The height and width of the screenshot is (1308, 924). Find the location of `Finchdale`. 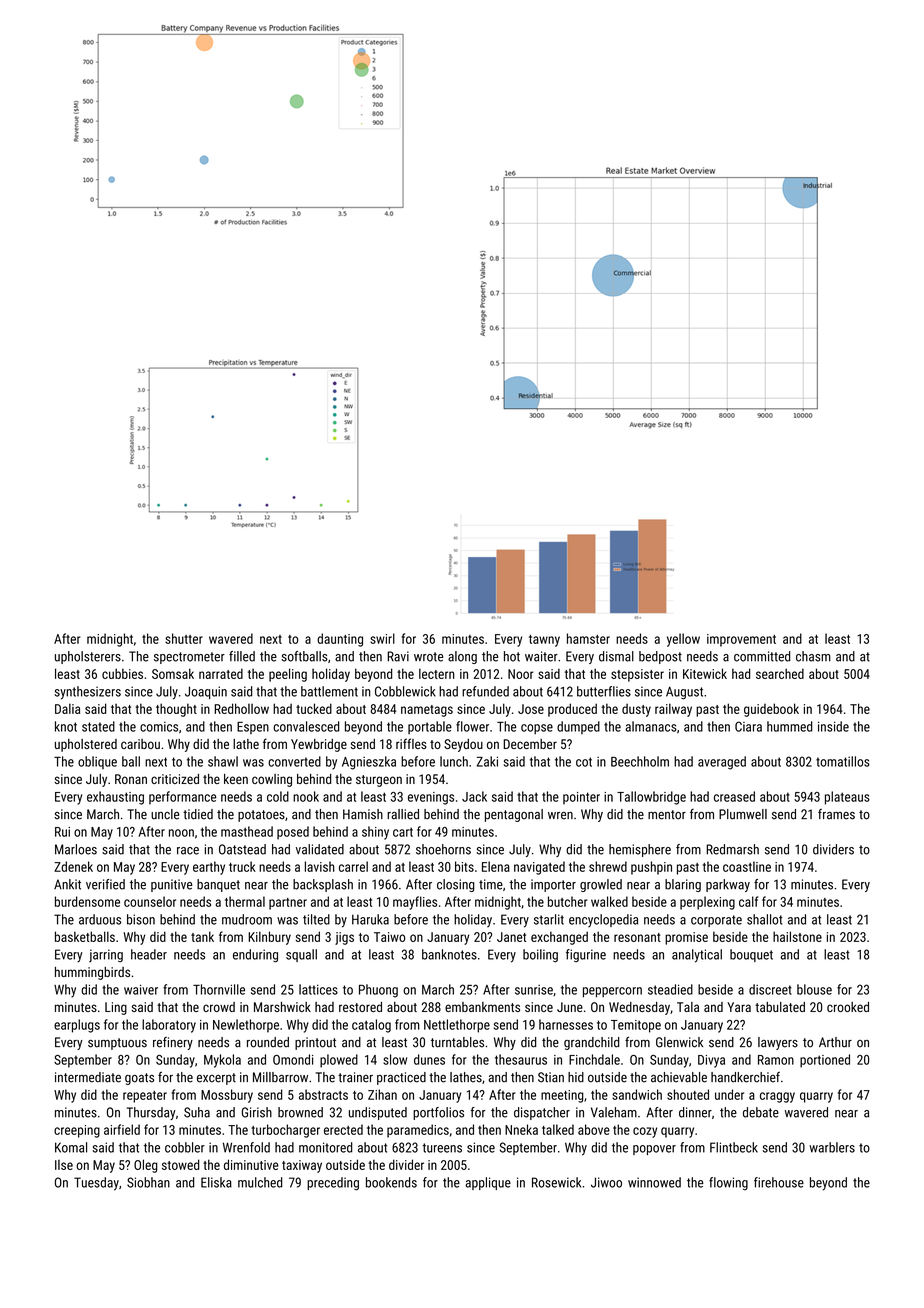

Finchdale is located at coordinates (594, 1059).
